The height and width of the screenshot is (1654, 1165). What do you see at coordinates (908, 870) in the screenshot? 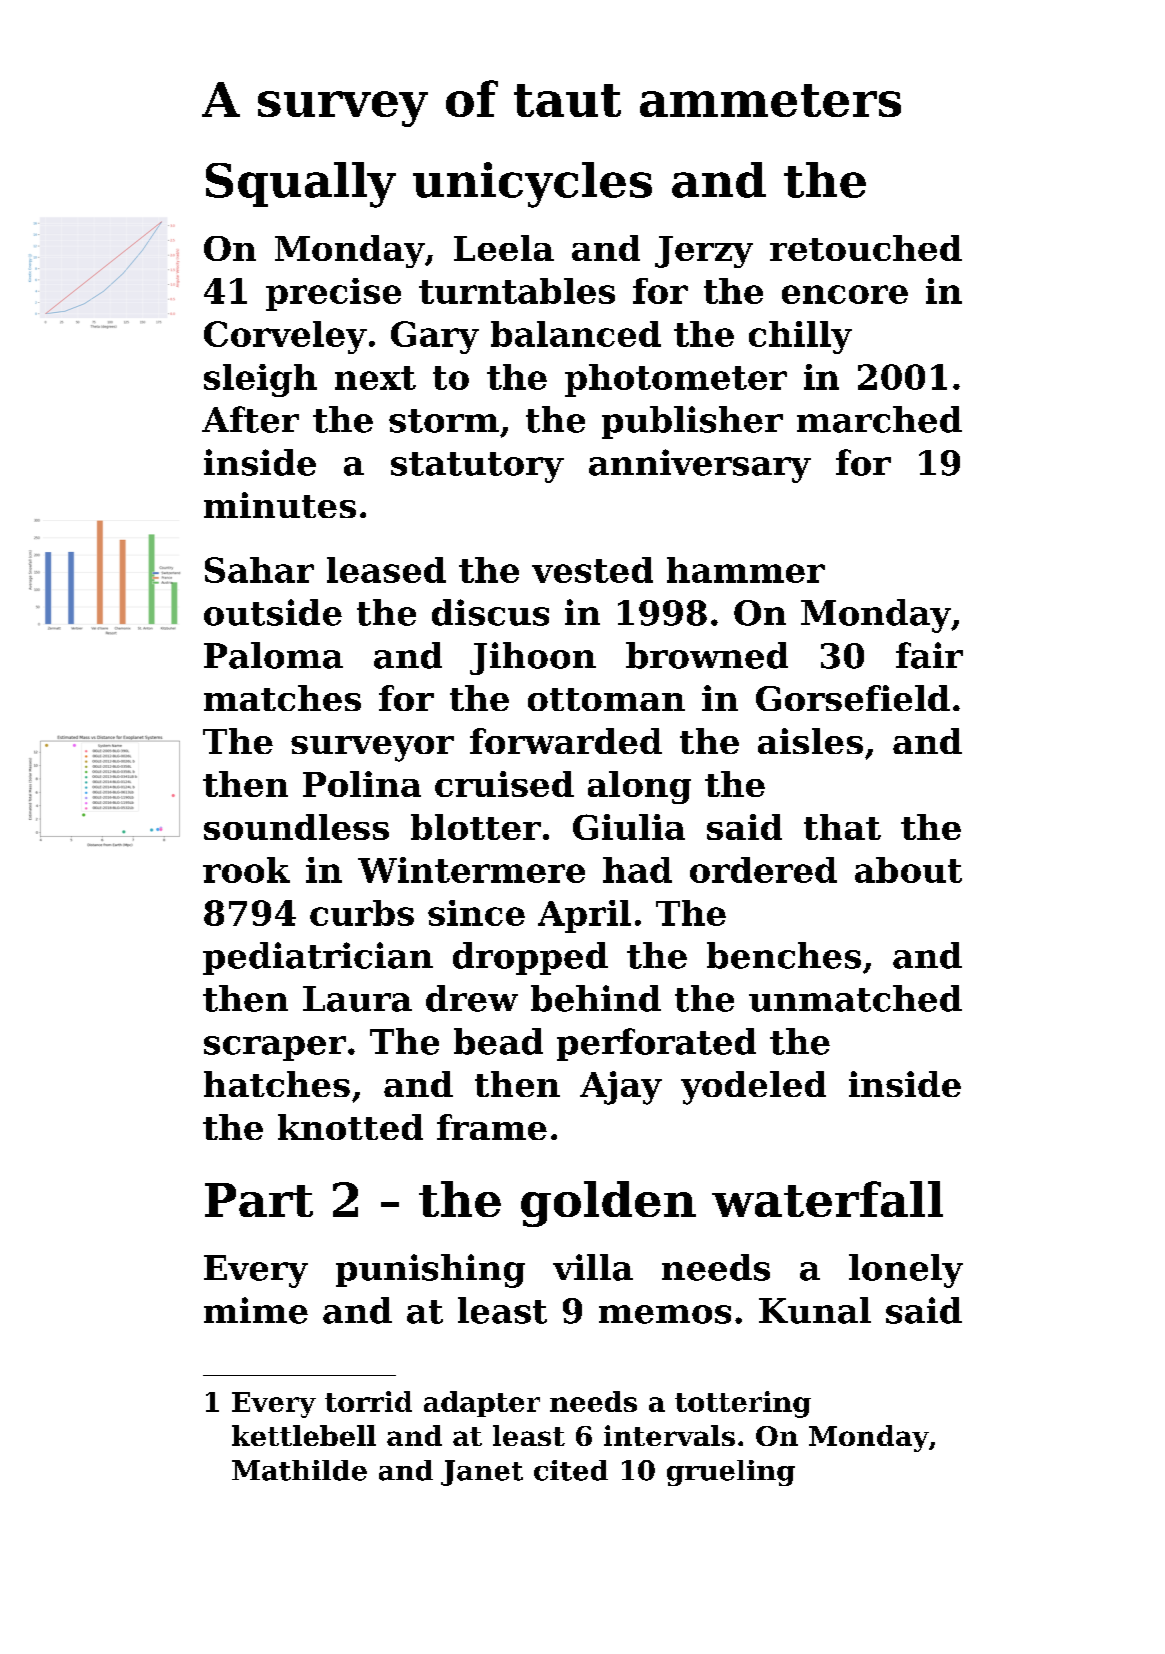
I see `about` at bounding box center [908, 870].
